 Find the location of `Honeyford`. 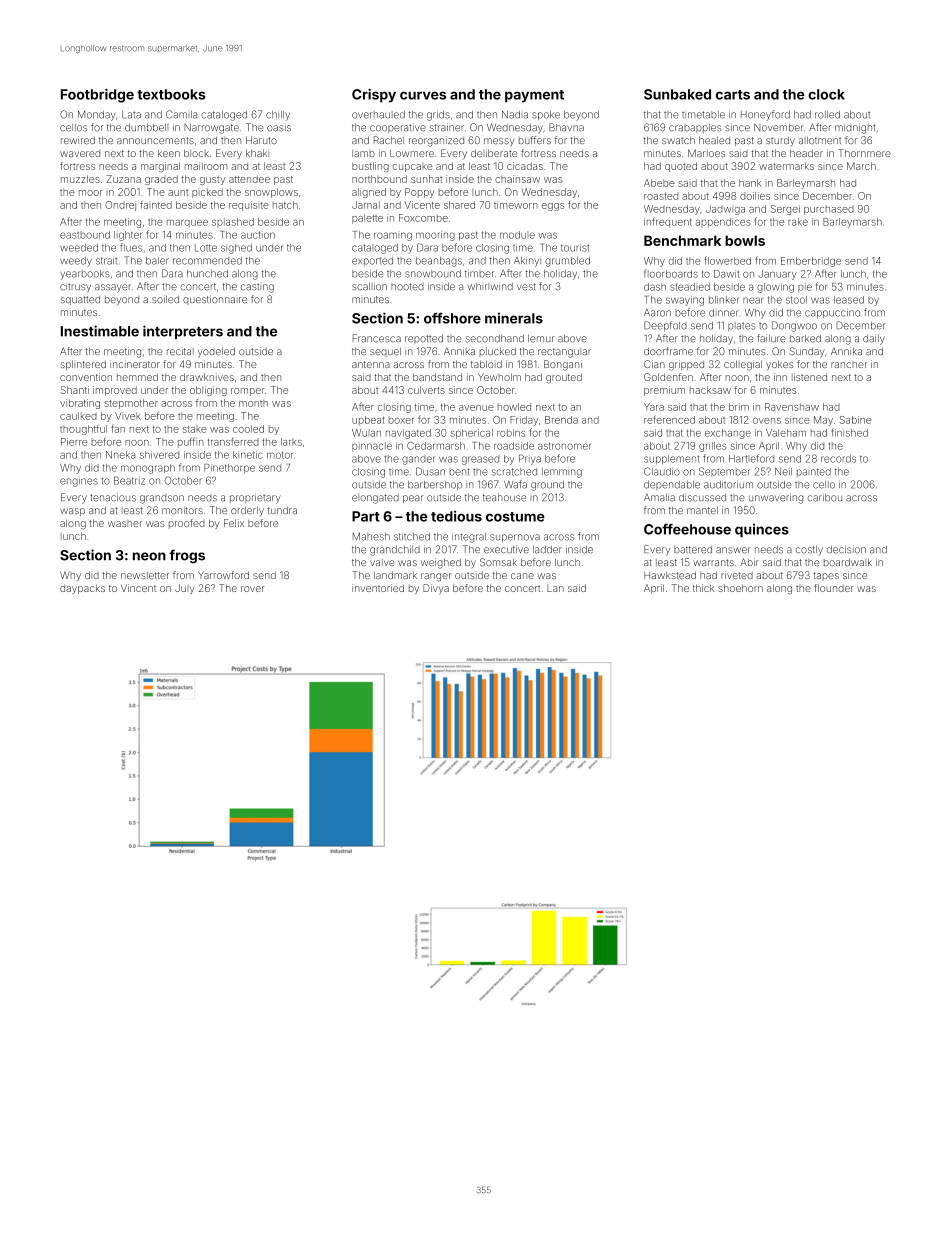

Honeyford is located at coordinates (765, 115).
